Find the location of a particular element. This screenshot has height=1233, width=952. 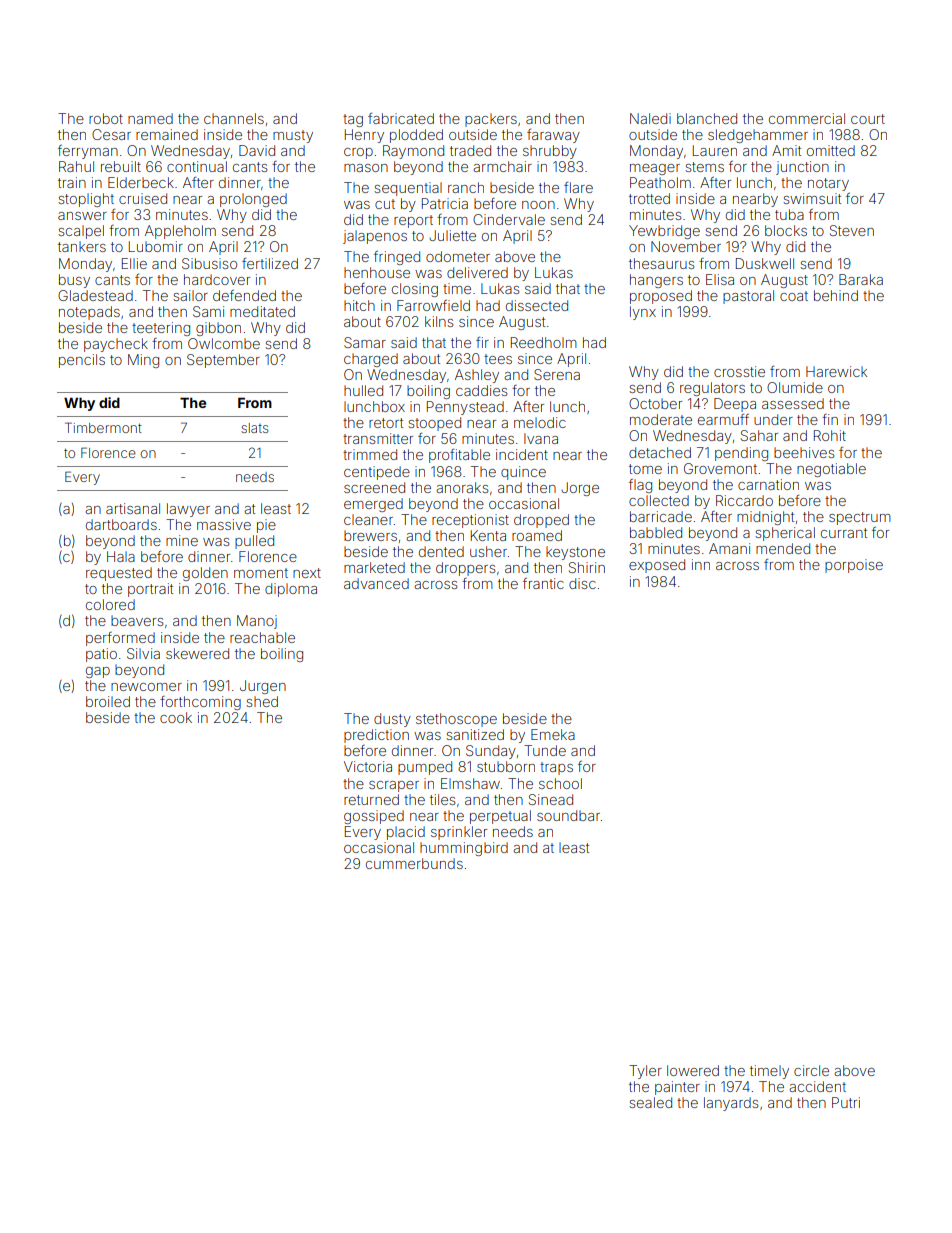

sealed is located at coordinates (650, 1102).
